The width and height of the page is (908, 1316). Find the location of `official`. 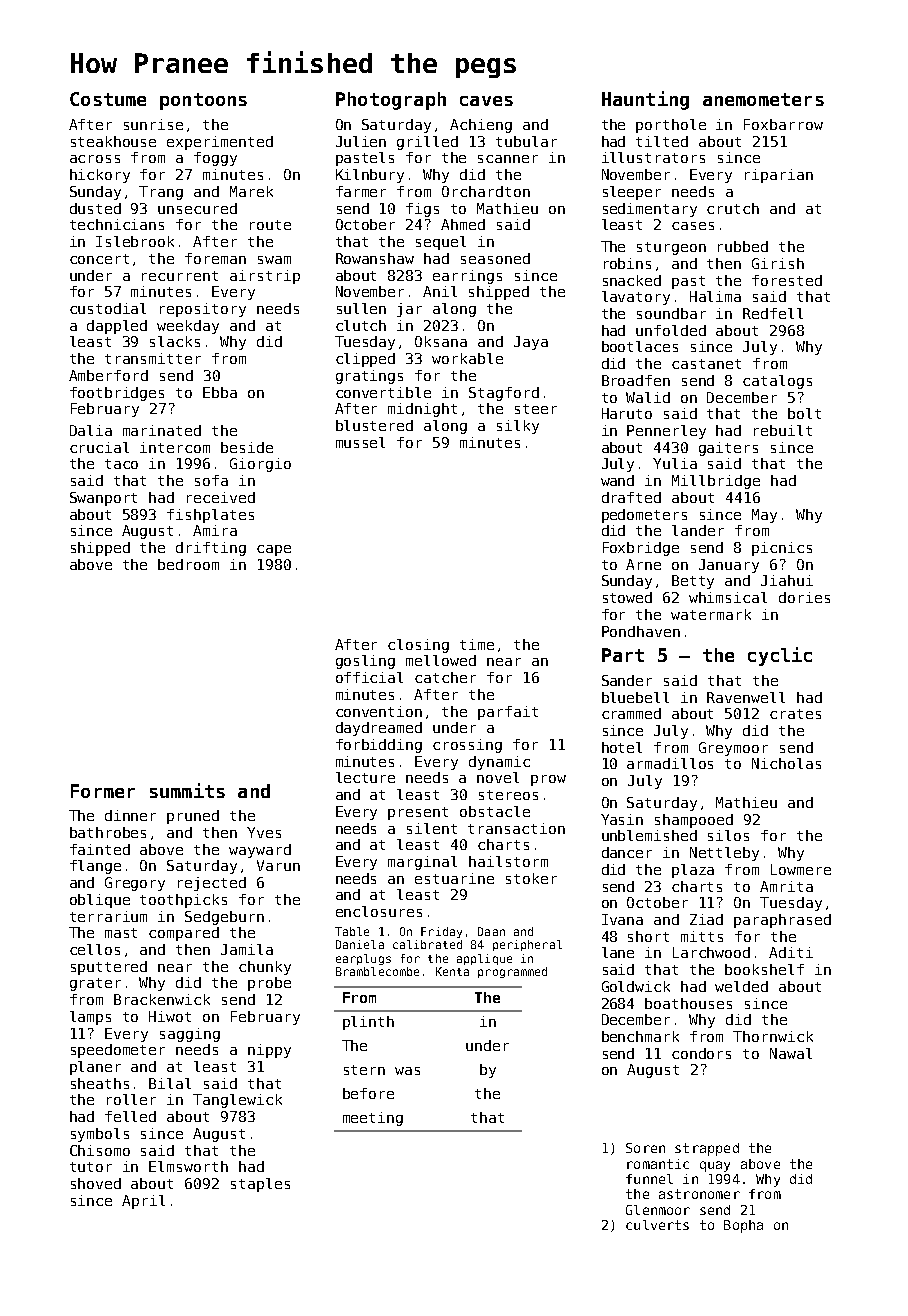

official is located at coordinates (369, 677).
